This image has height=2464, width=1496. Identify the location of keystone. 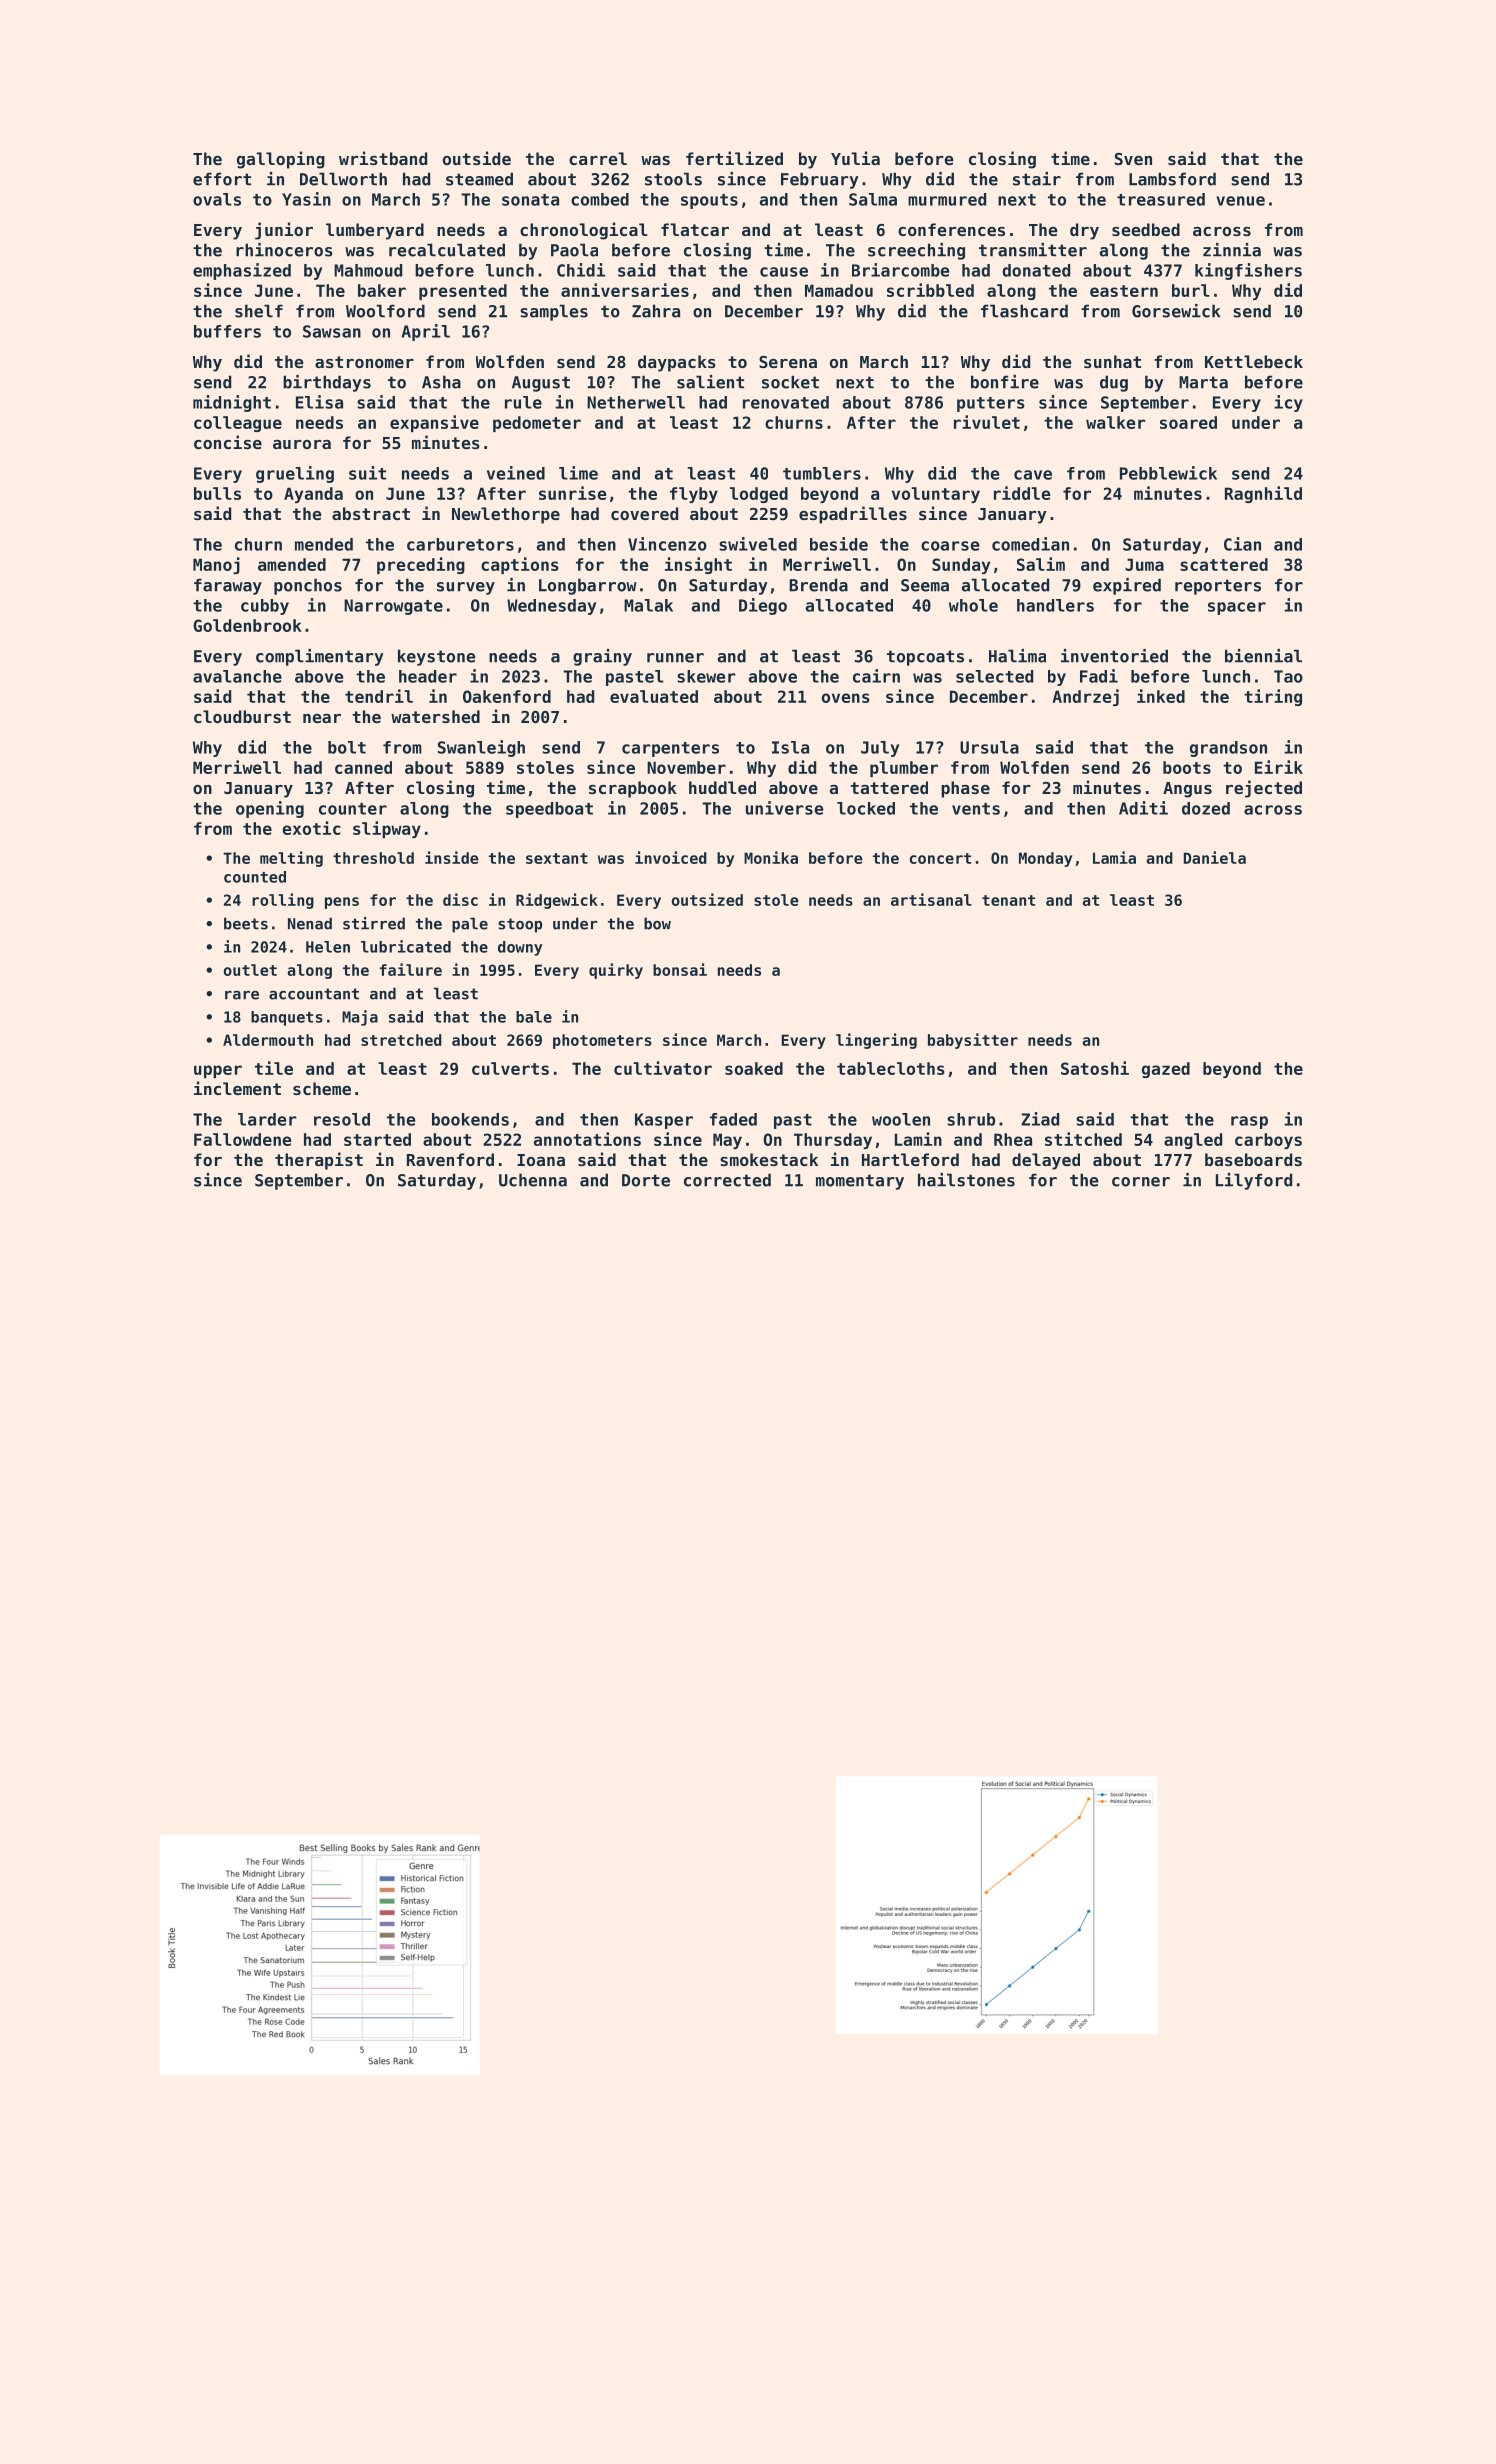
(436, 657).
